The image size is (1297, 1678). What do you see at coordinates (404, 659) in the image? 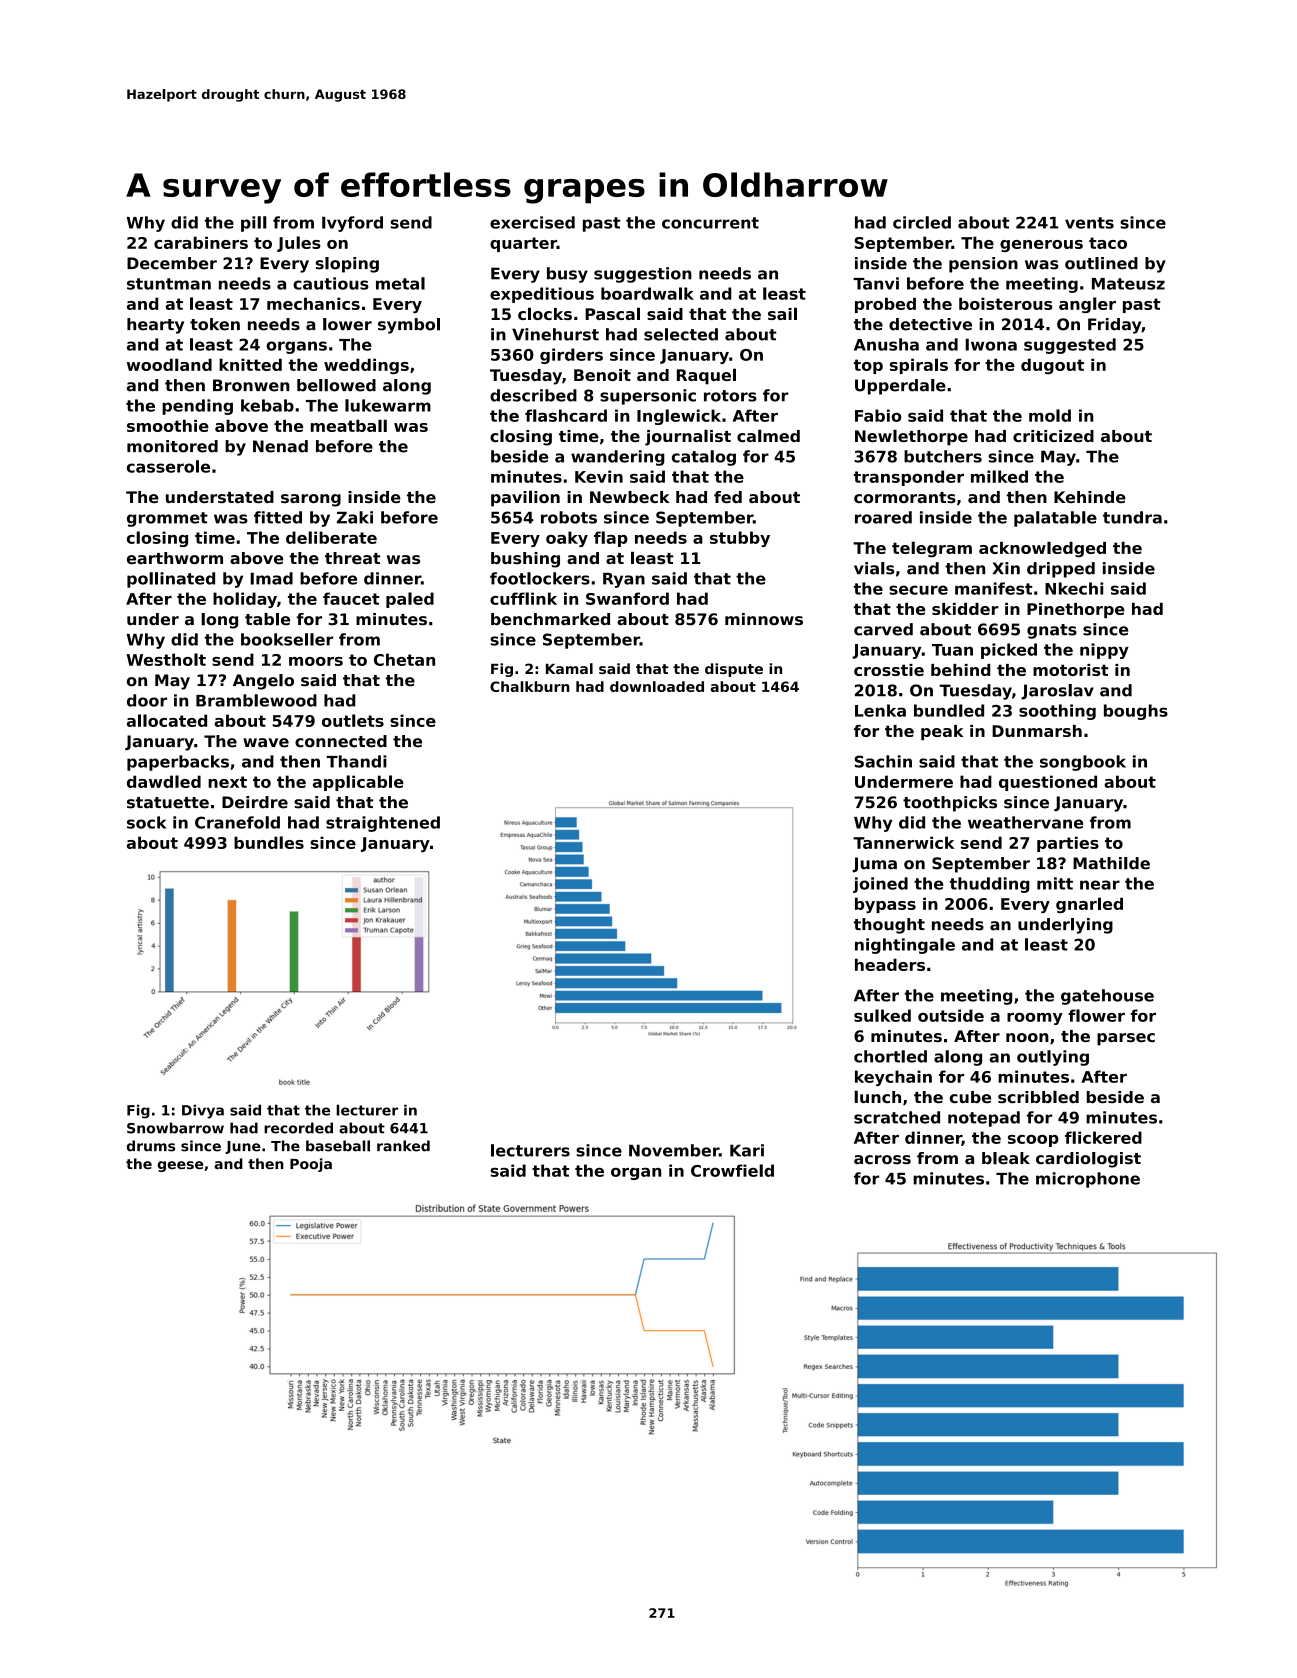
I see `Chetan` at bounding box center [404, 659].
